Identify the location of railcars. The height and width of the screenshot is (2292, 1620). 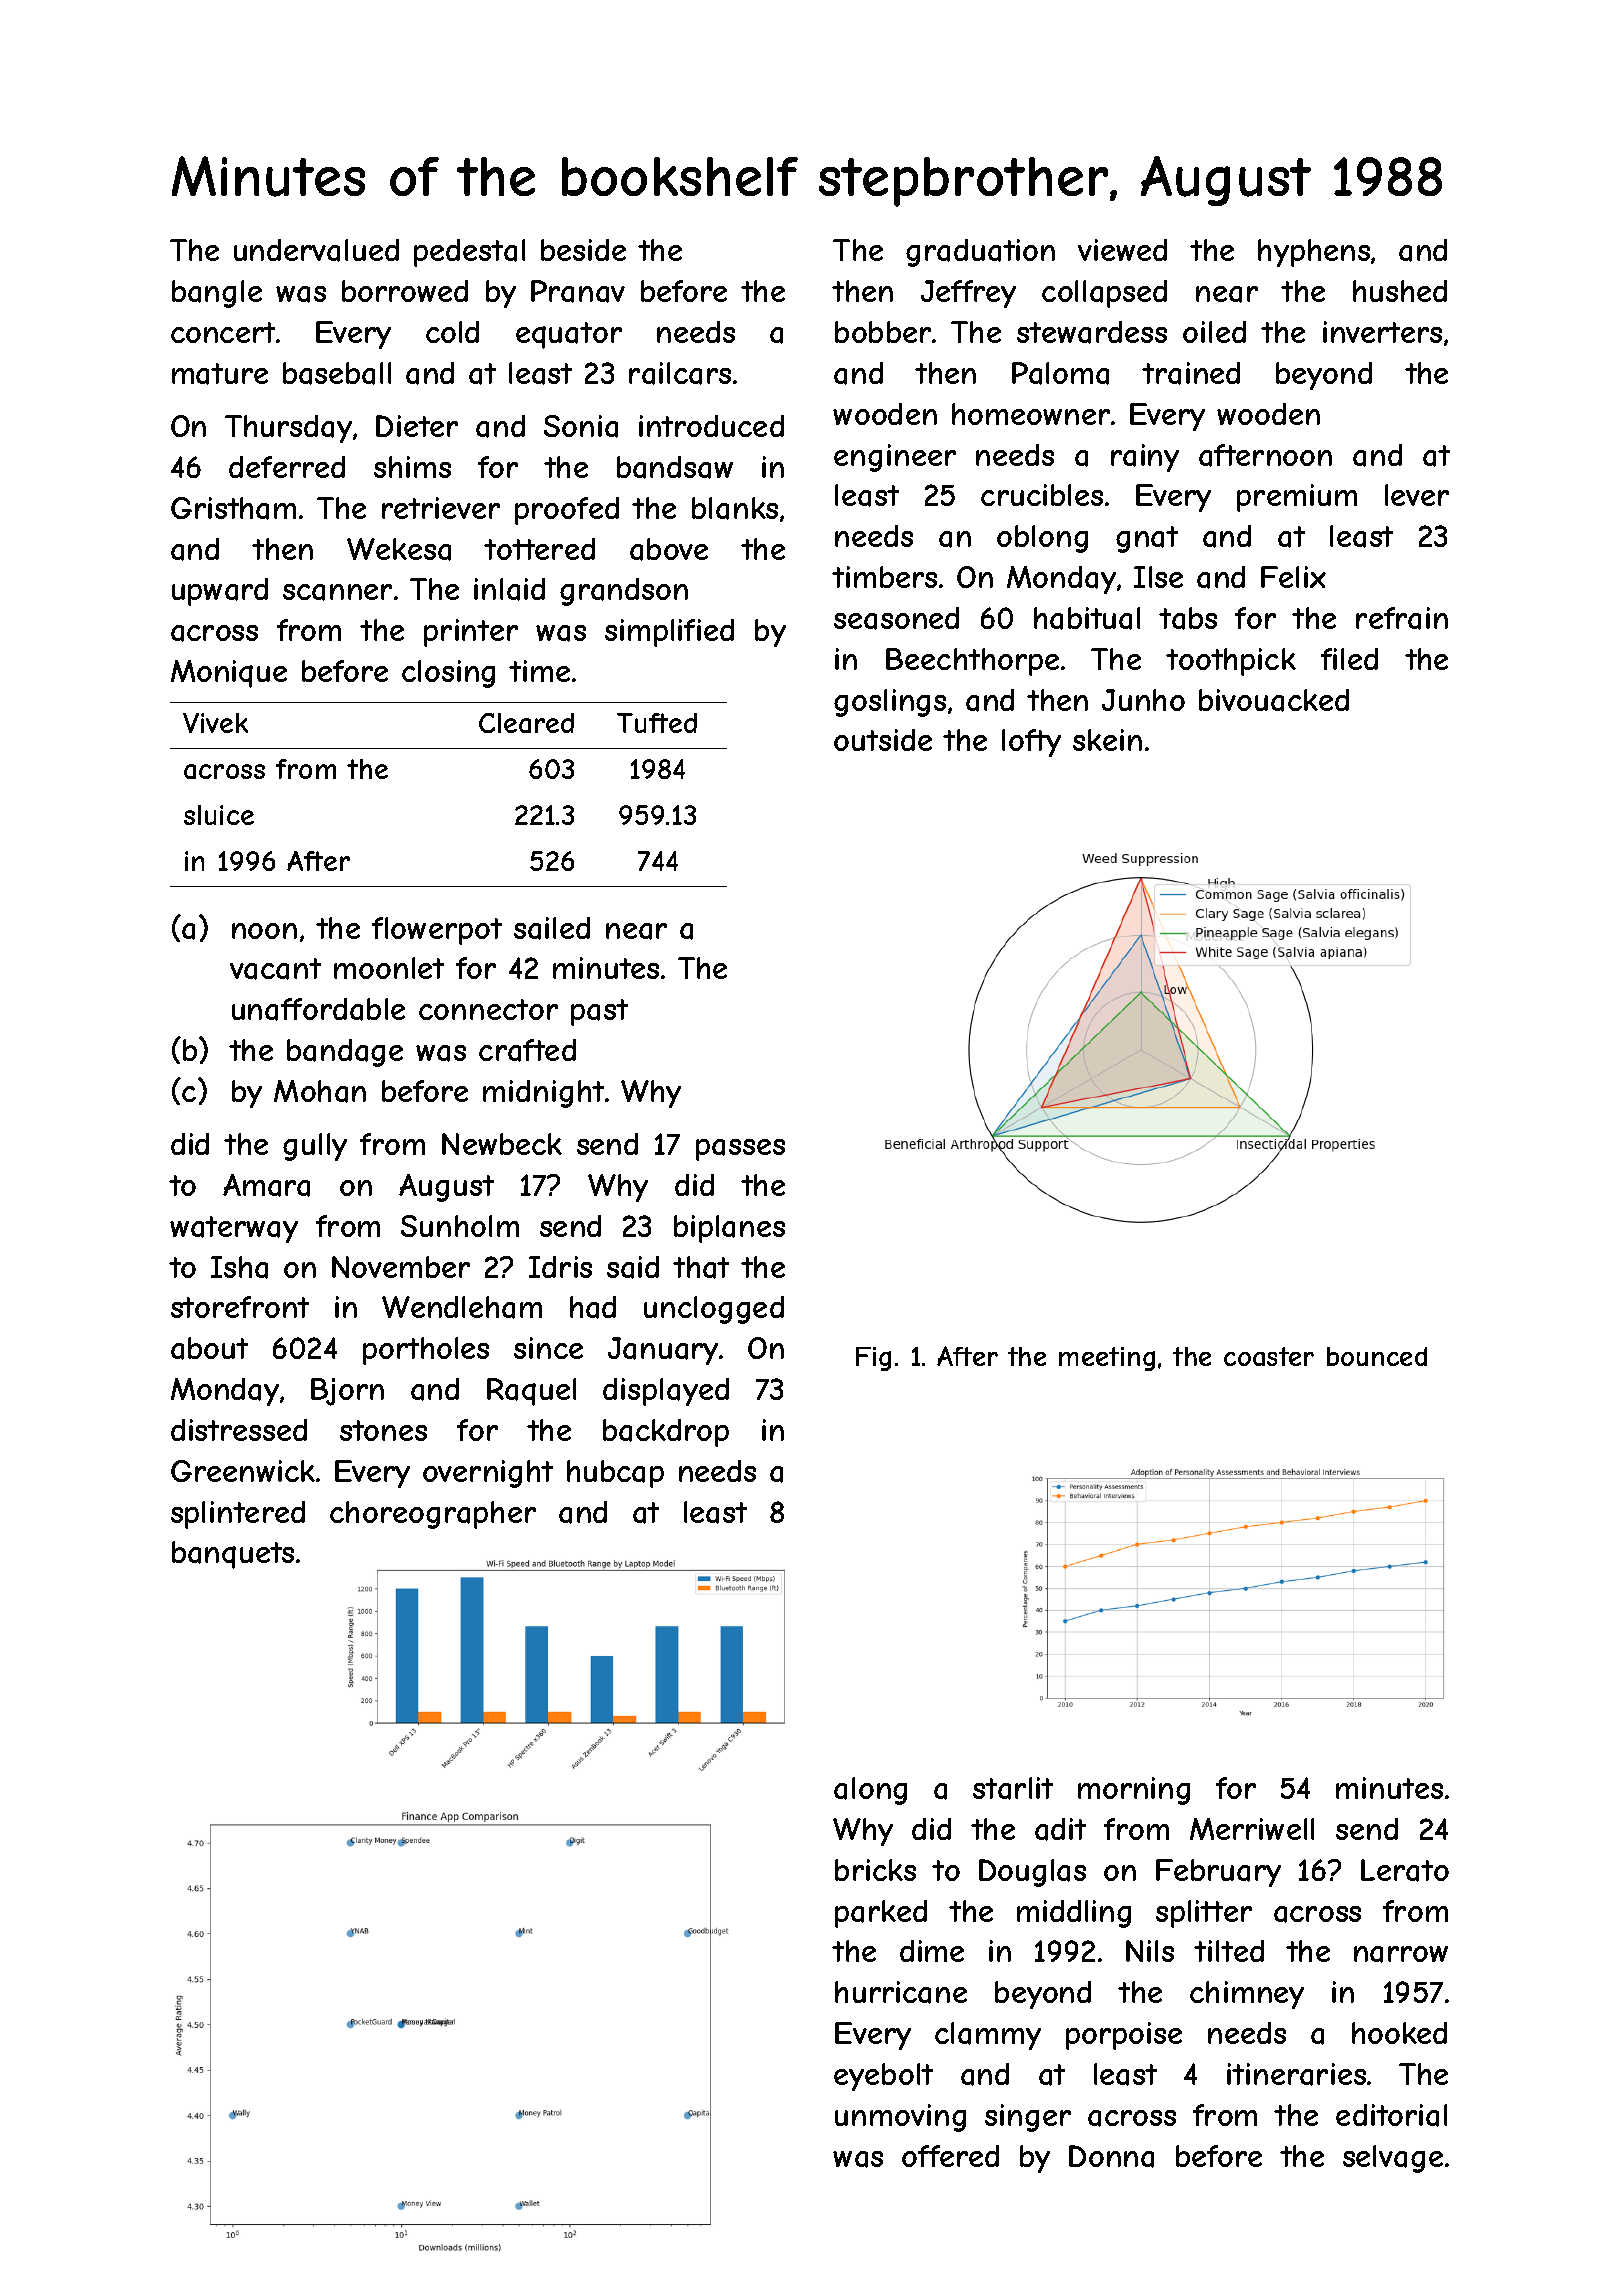
(680, 373).
